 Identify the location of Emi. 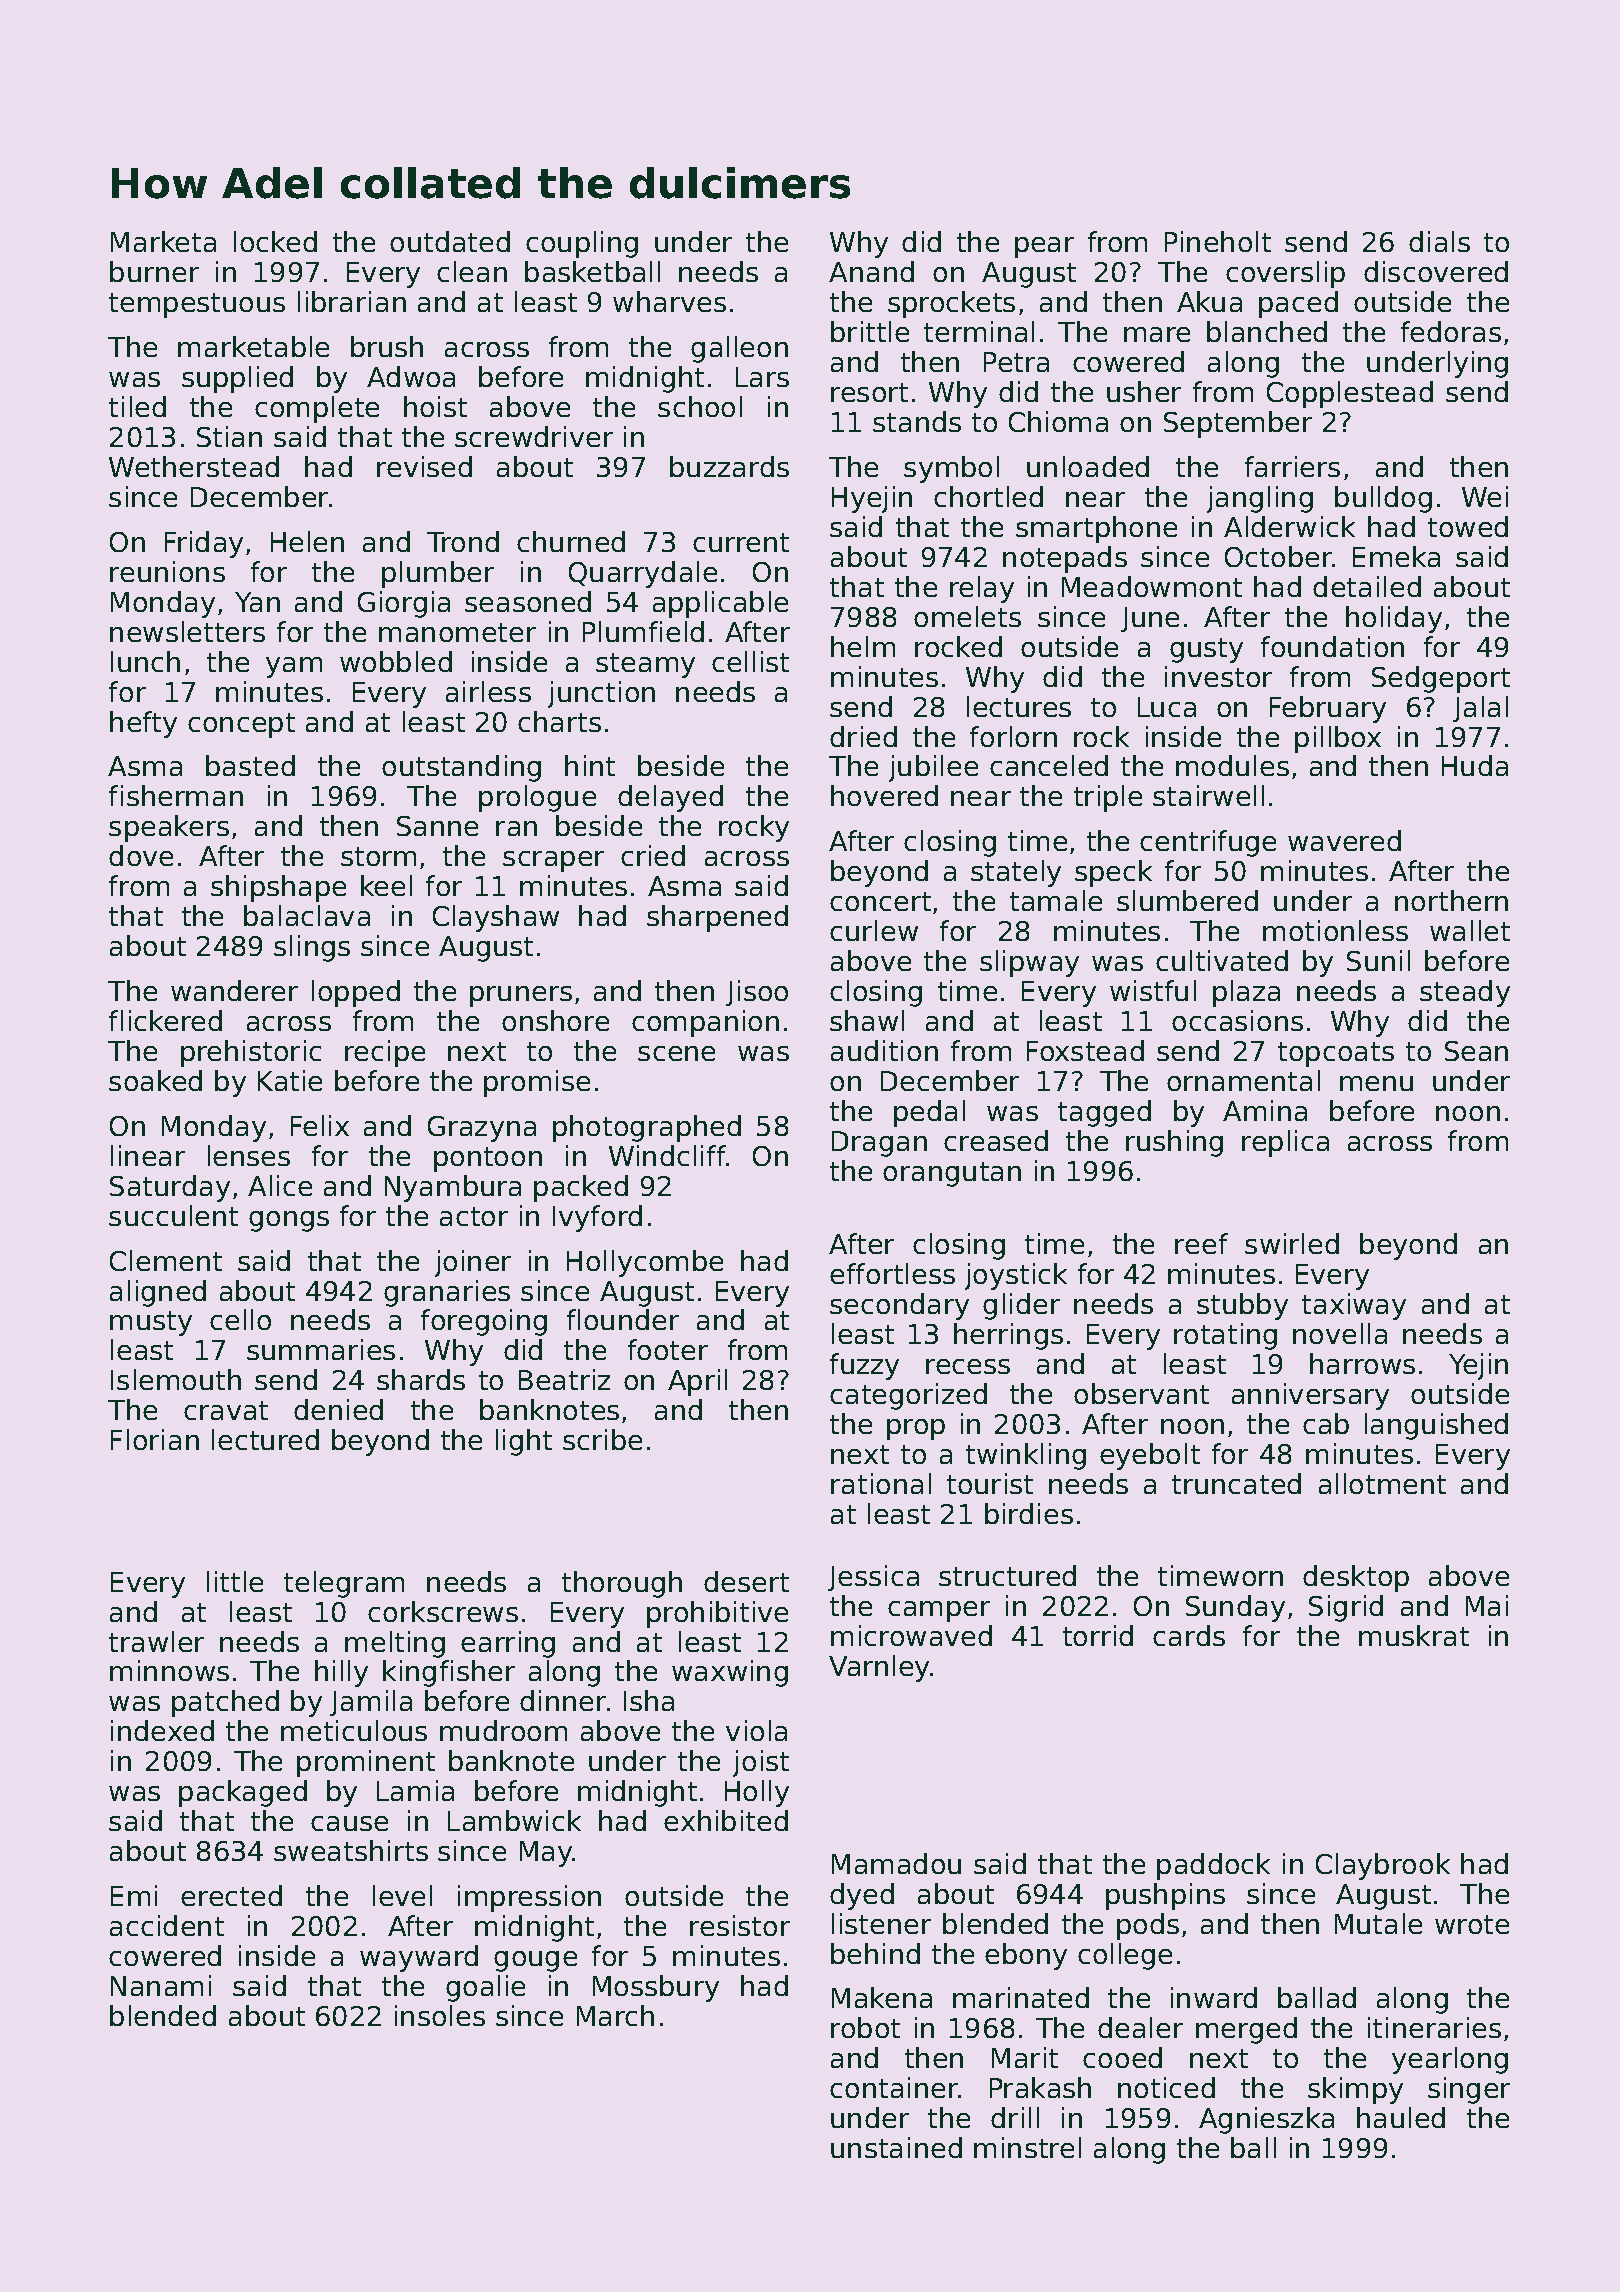
(134, 1895).
